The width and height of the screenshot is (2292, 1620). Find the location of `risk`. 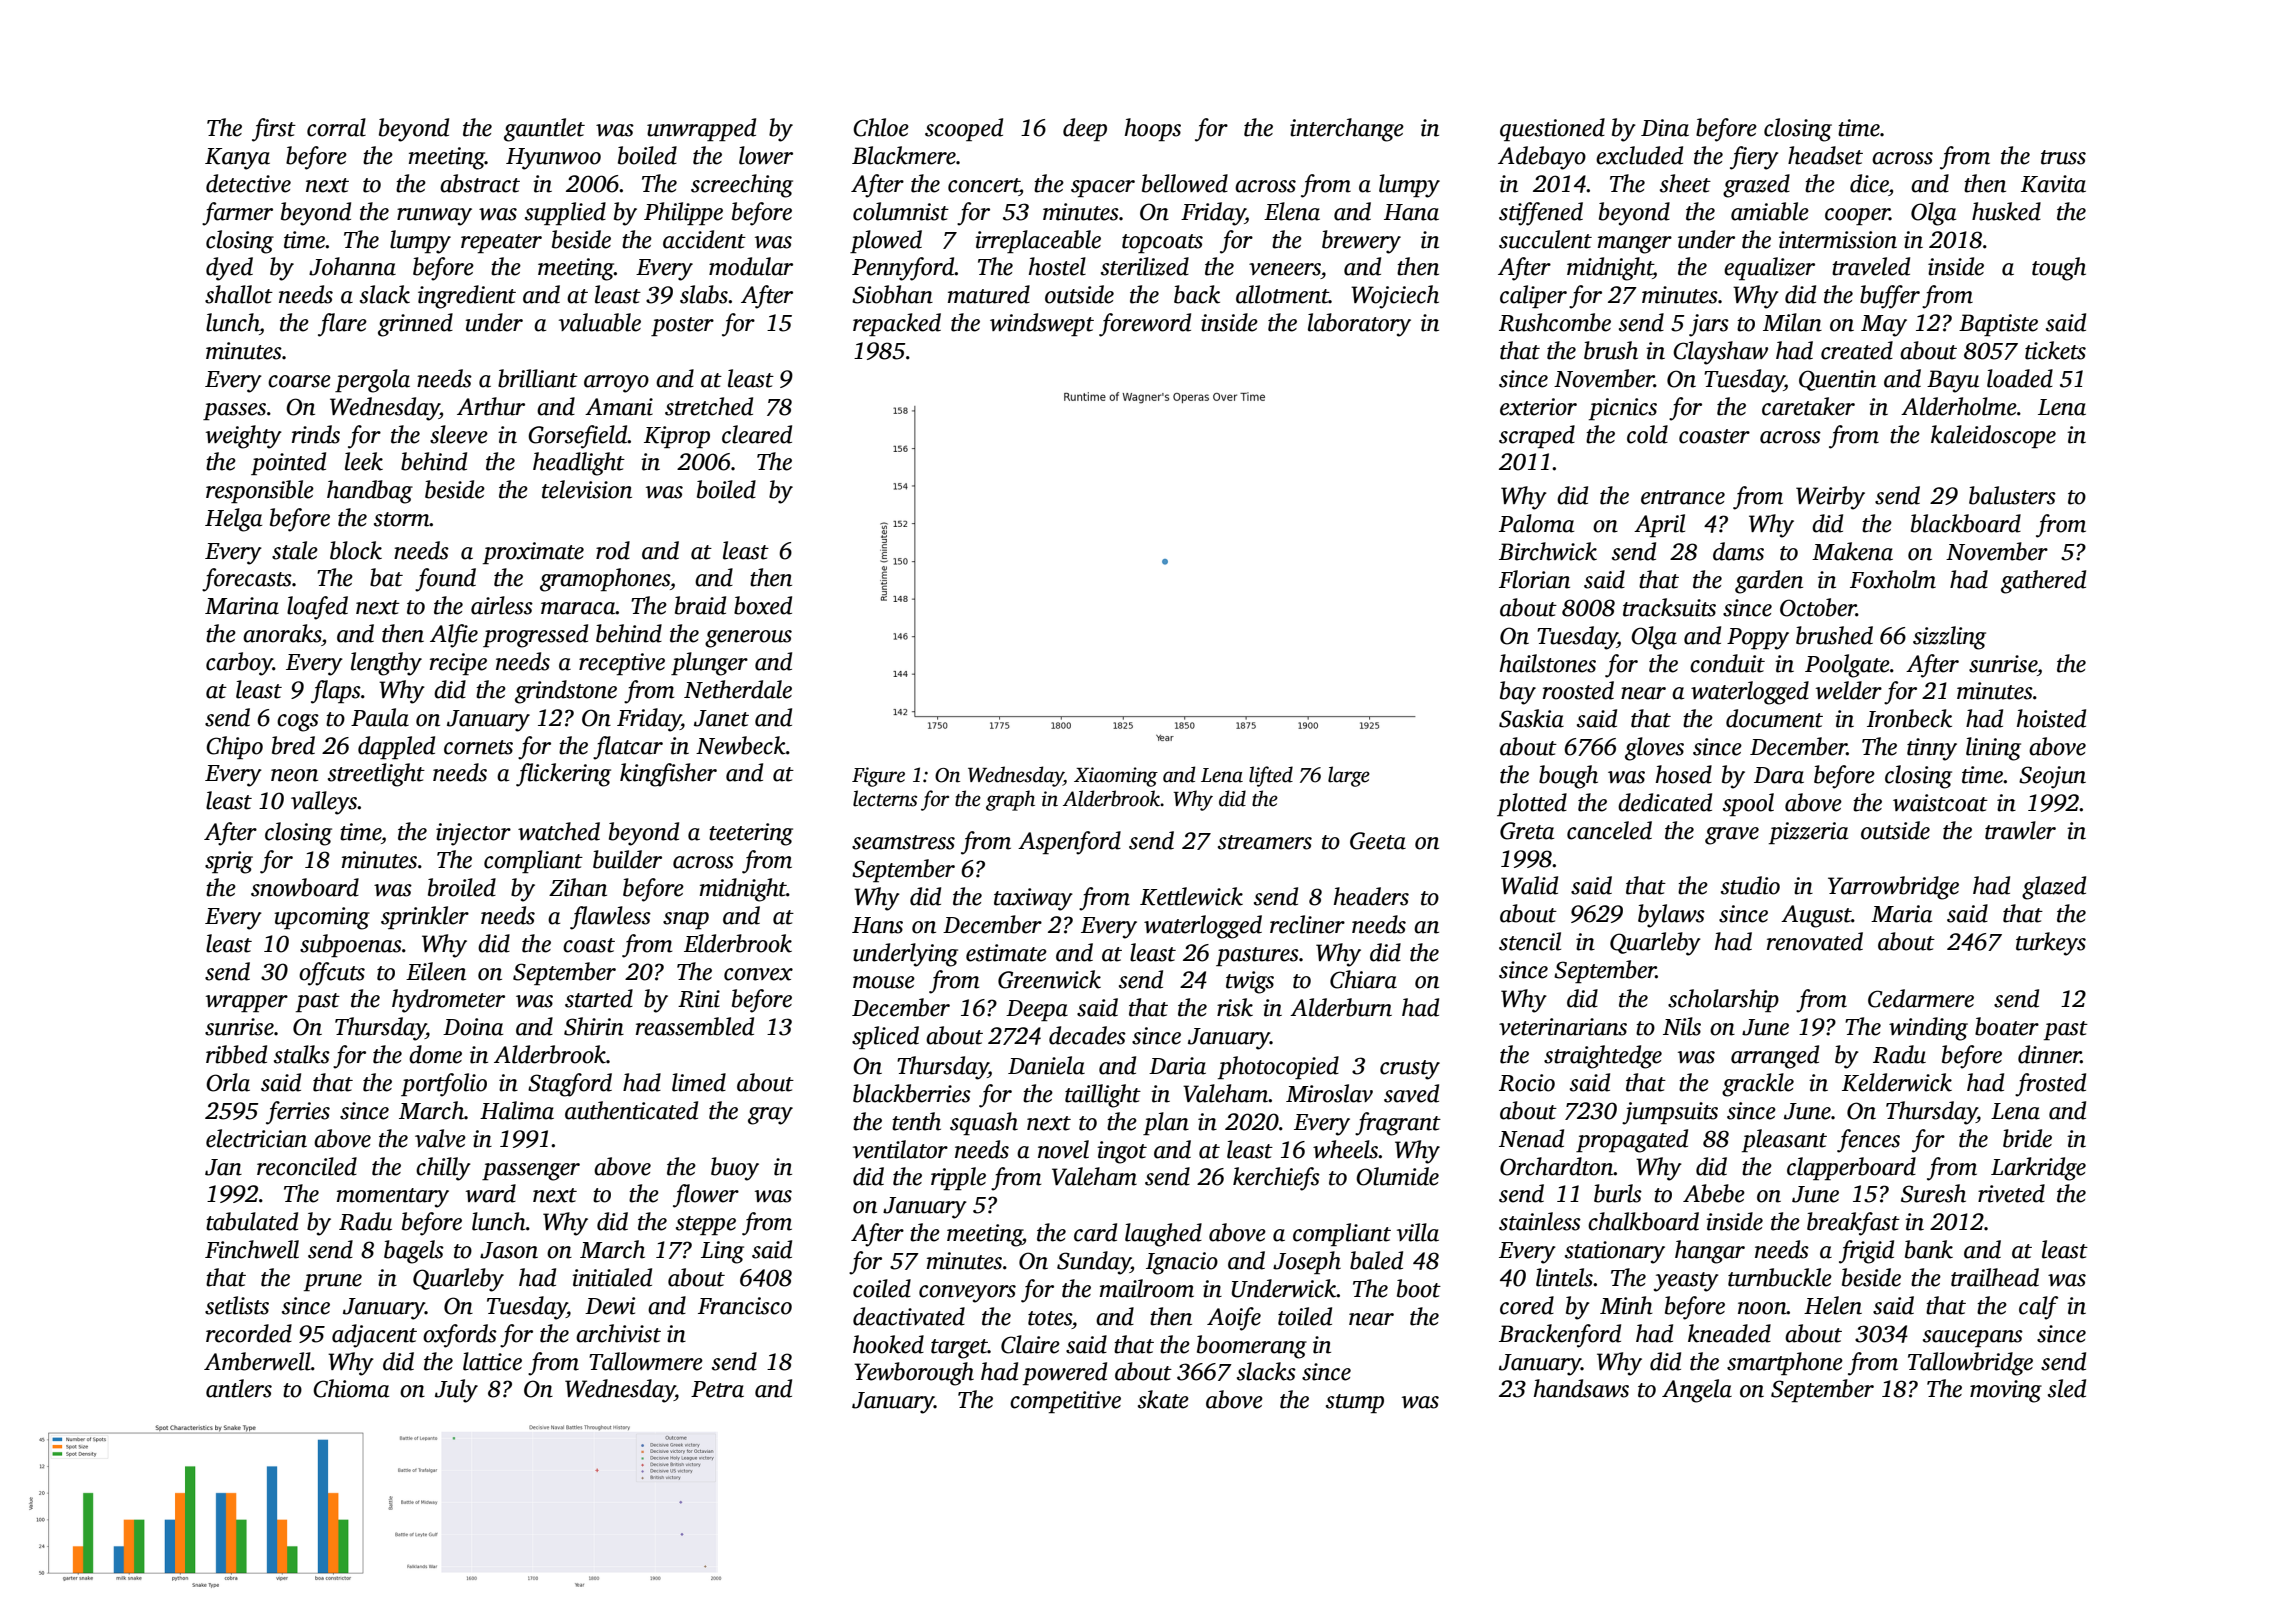

risk is located at coordinates (1235, 1007).
